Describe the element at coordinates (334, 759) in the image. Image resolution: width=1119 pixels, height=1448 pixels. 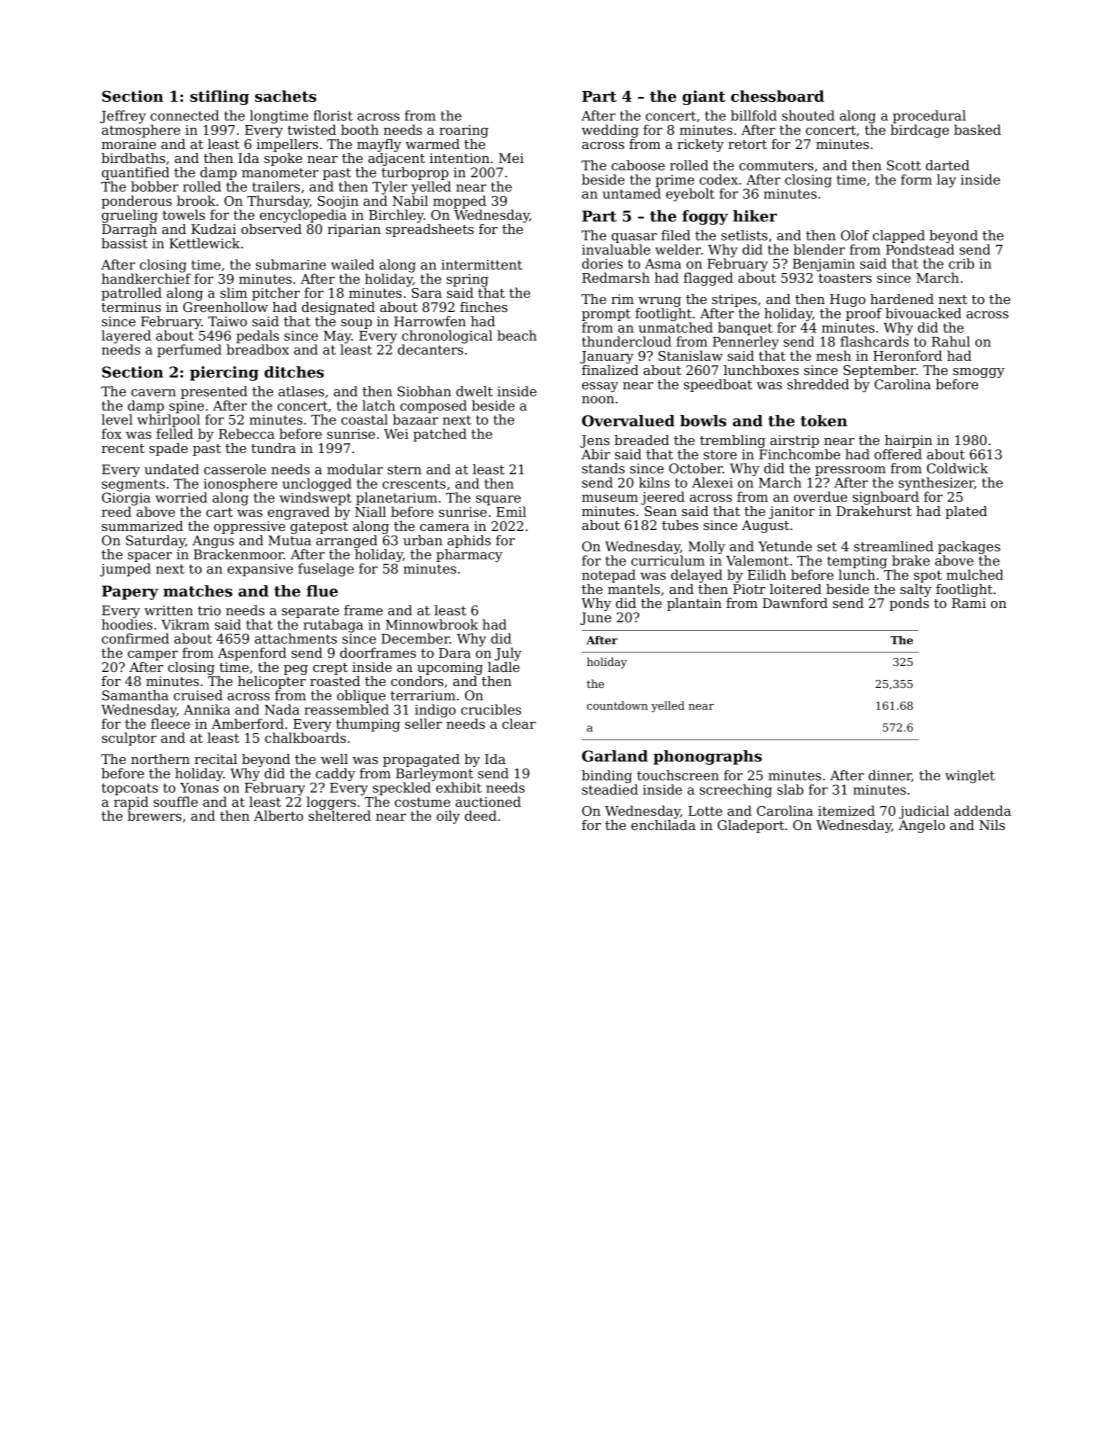
I see `well` at that location.
